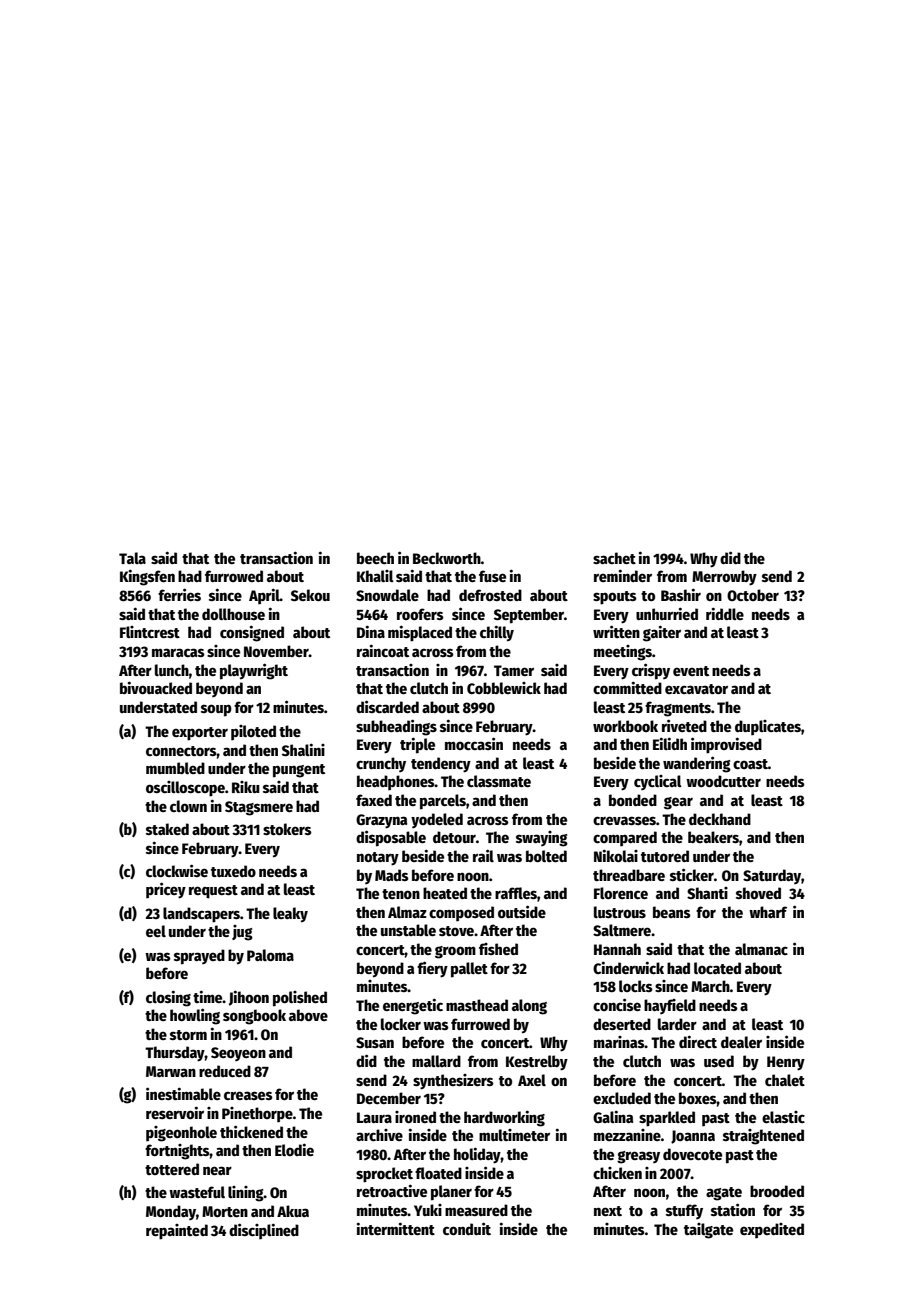 The image size is (924, 1308). What do you see at coordinates (614, 558) in the image?
I see `sachet` at bounding box center [614, 558].
